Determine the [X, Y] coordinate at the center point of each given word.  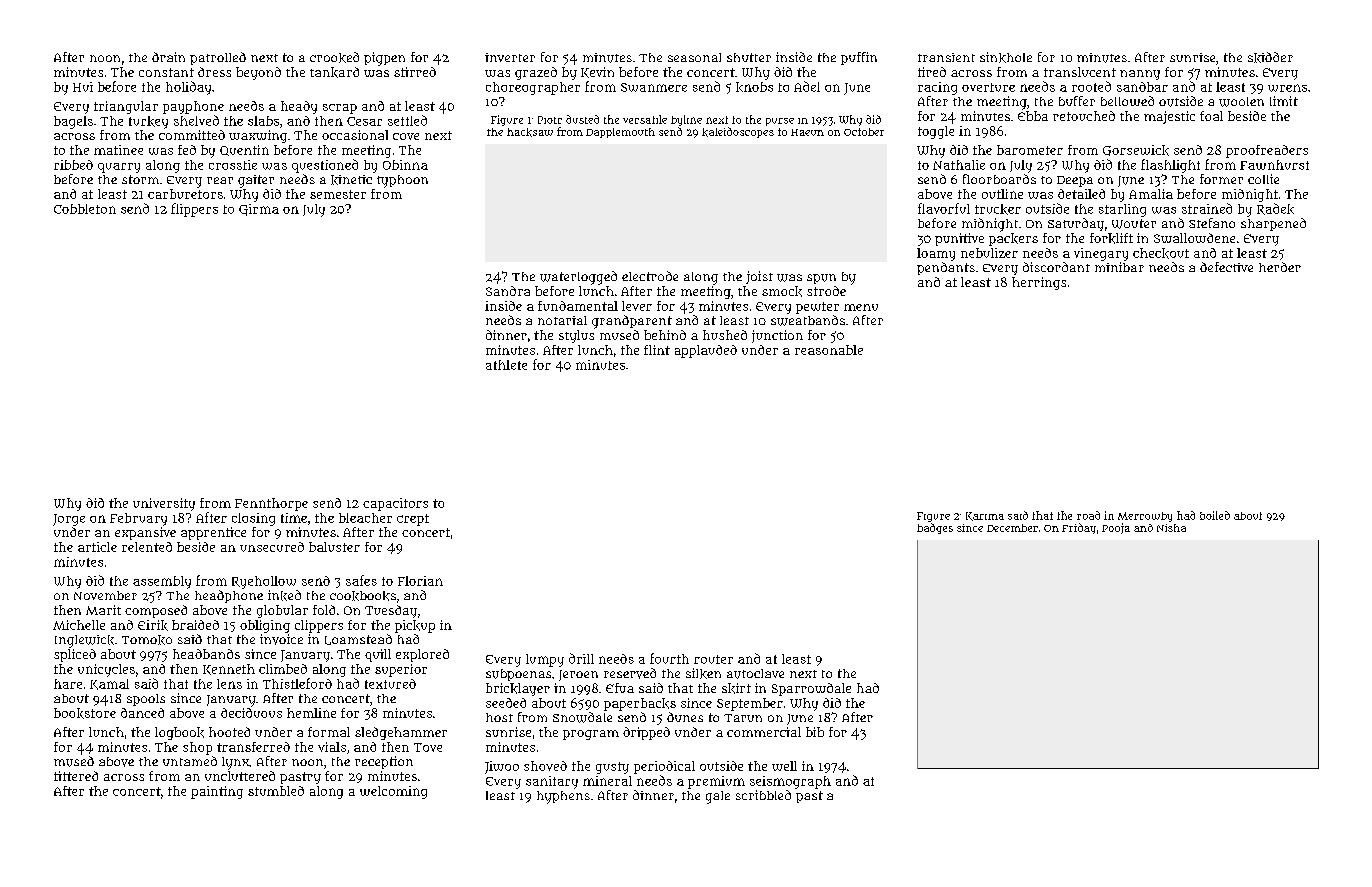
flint [657, 350]
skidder [1270, 57]
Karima [985, 516]
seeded [506, 703]
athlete [506, 365]
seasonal [694, 57]
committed [192, 135]
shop [197, 748]
